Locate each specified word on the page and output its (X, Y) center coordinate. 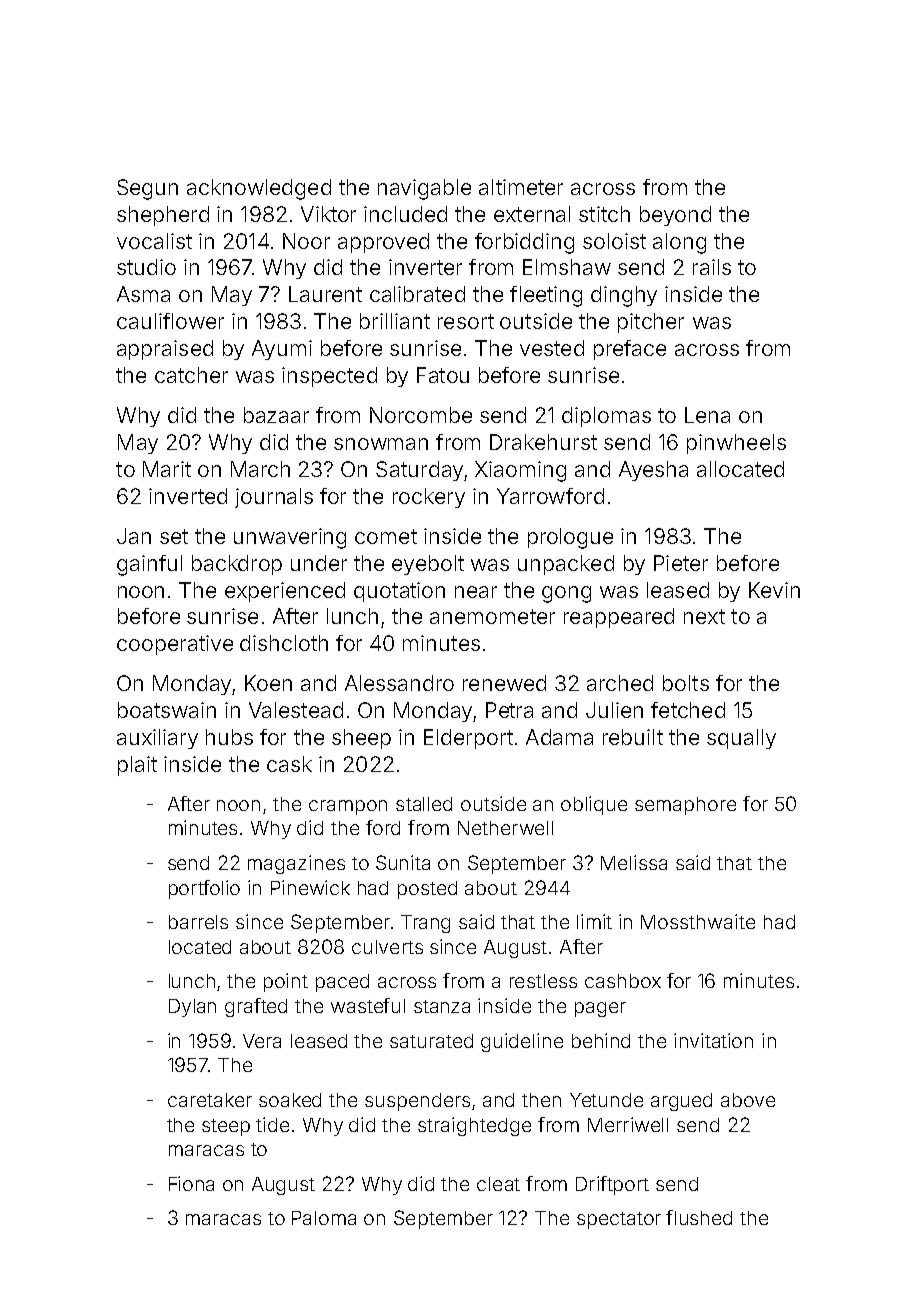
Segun (147, 189)
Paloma (324, 1218)
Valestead (296, 710)
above (748, 1100)
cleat (498, 1184)
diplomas (606, 417)
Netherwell (505, 828)
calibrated (417, 294)
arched (620, 683)
